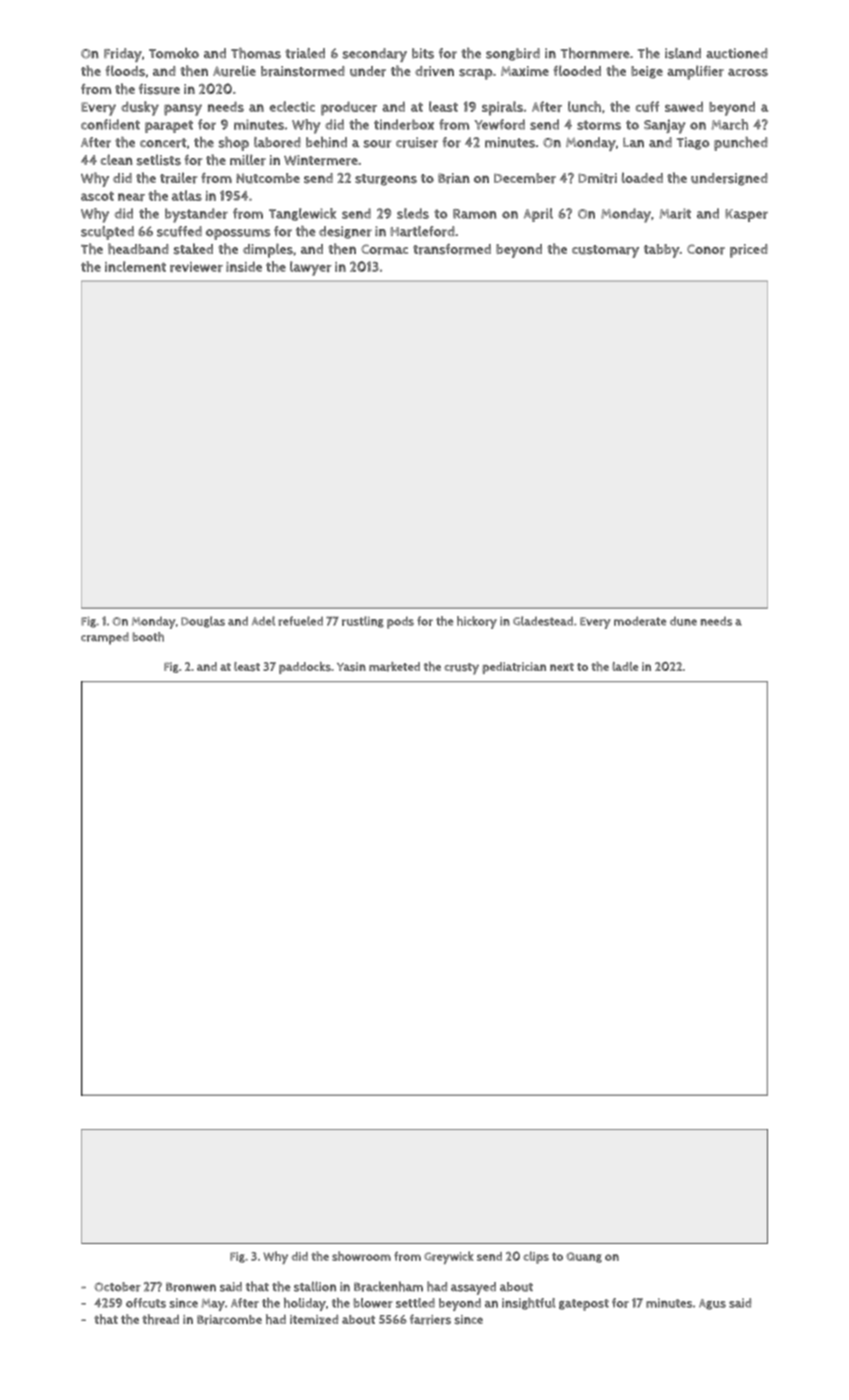 This image has width=849, height=1400. Describe the element at coordinates (430, 1319) in the image. I see `farriers` at that location.
